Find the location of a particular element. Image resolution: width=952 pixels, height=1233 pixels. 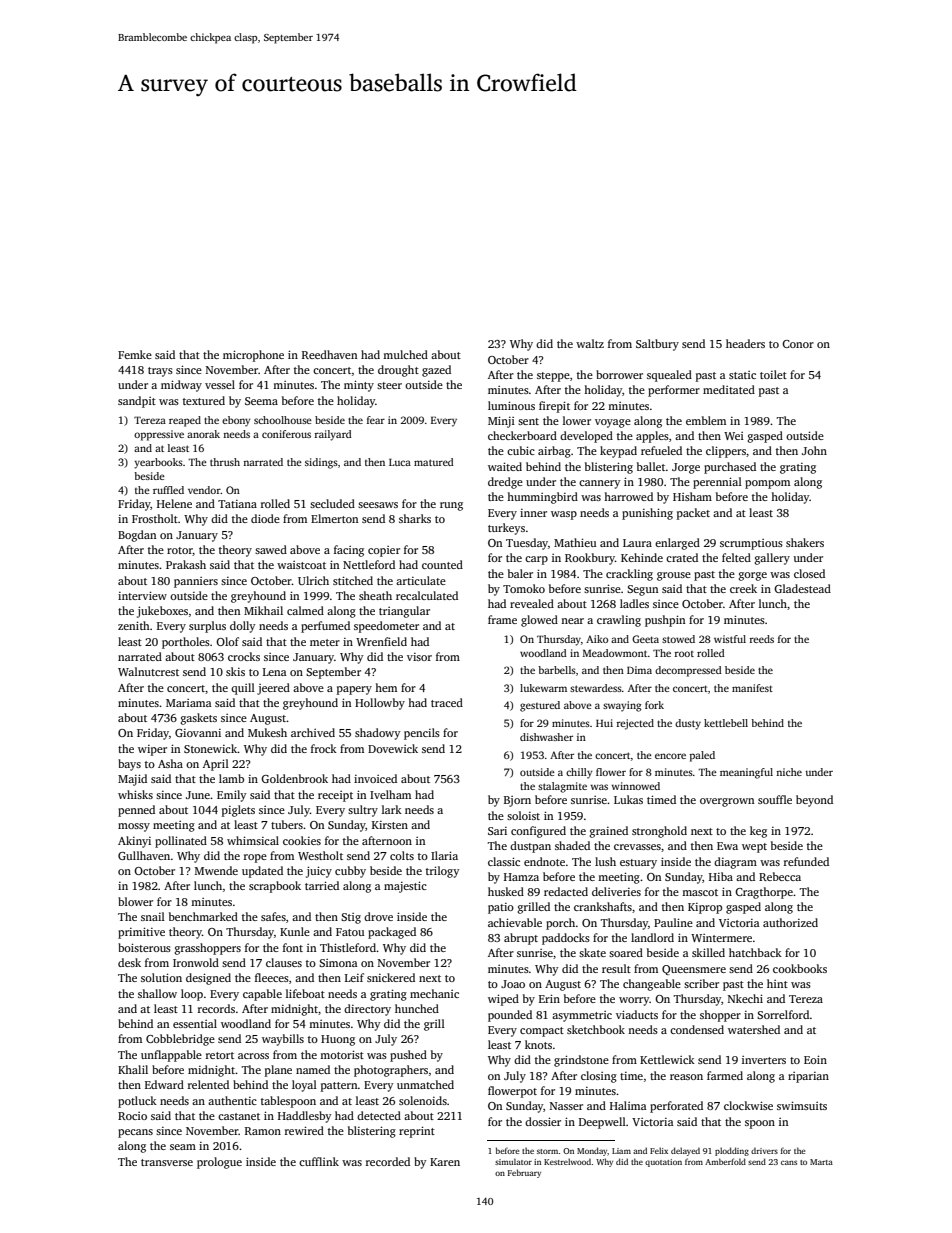

squealed is located at coordinates (669, 376).
